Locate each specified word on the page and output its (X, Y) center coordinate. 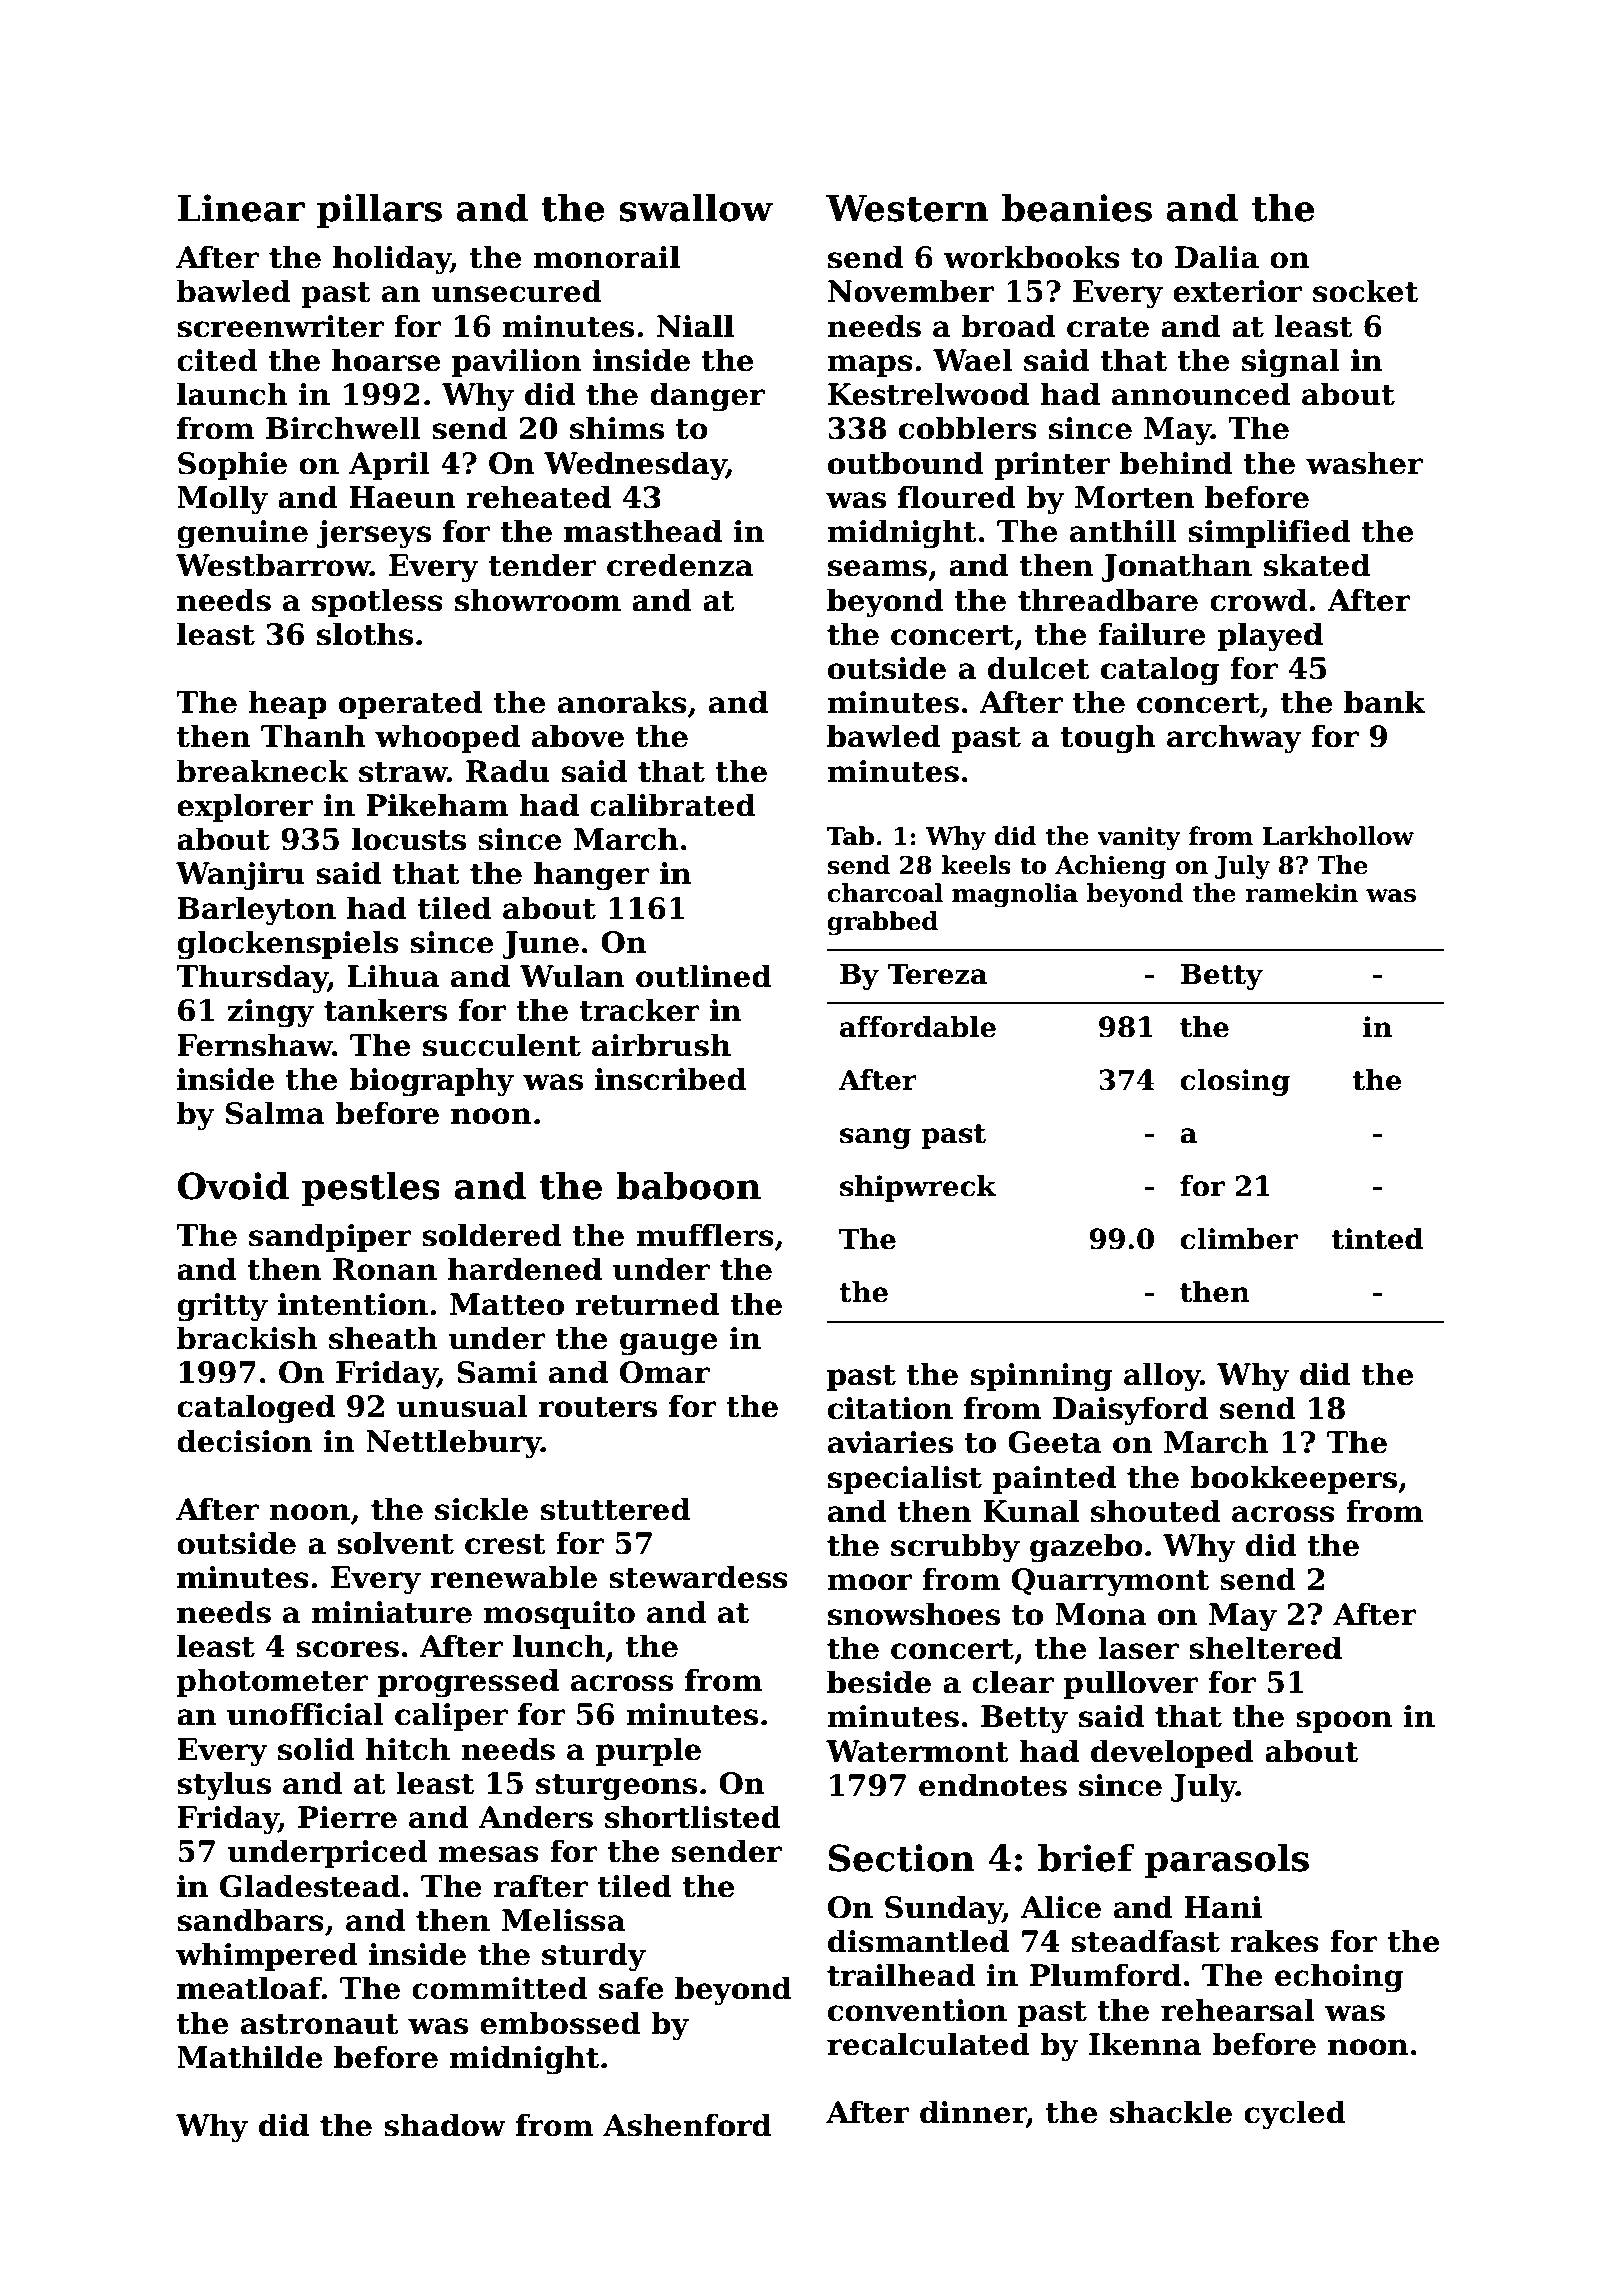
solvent (395, 1543)
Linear (241, 208)
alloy (1162, 1377)
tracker (640, 1010)
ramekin (1301, 893)
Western (907, 208)
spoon (1344, 1722)
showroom (538, 600)
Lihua (393, 976)
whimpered (267, 1956)
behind (1176, 463)
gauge (669, 1344)
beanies (1077, 208)
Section (902, 1858)
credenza (680, 565)
